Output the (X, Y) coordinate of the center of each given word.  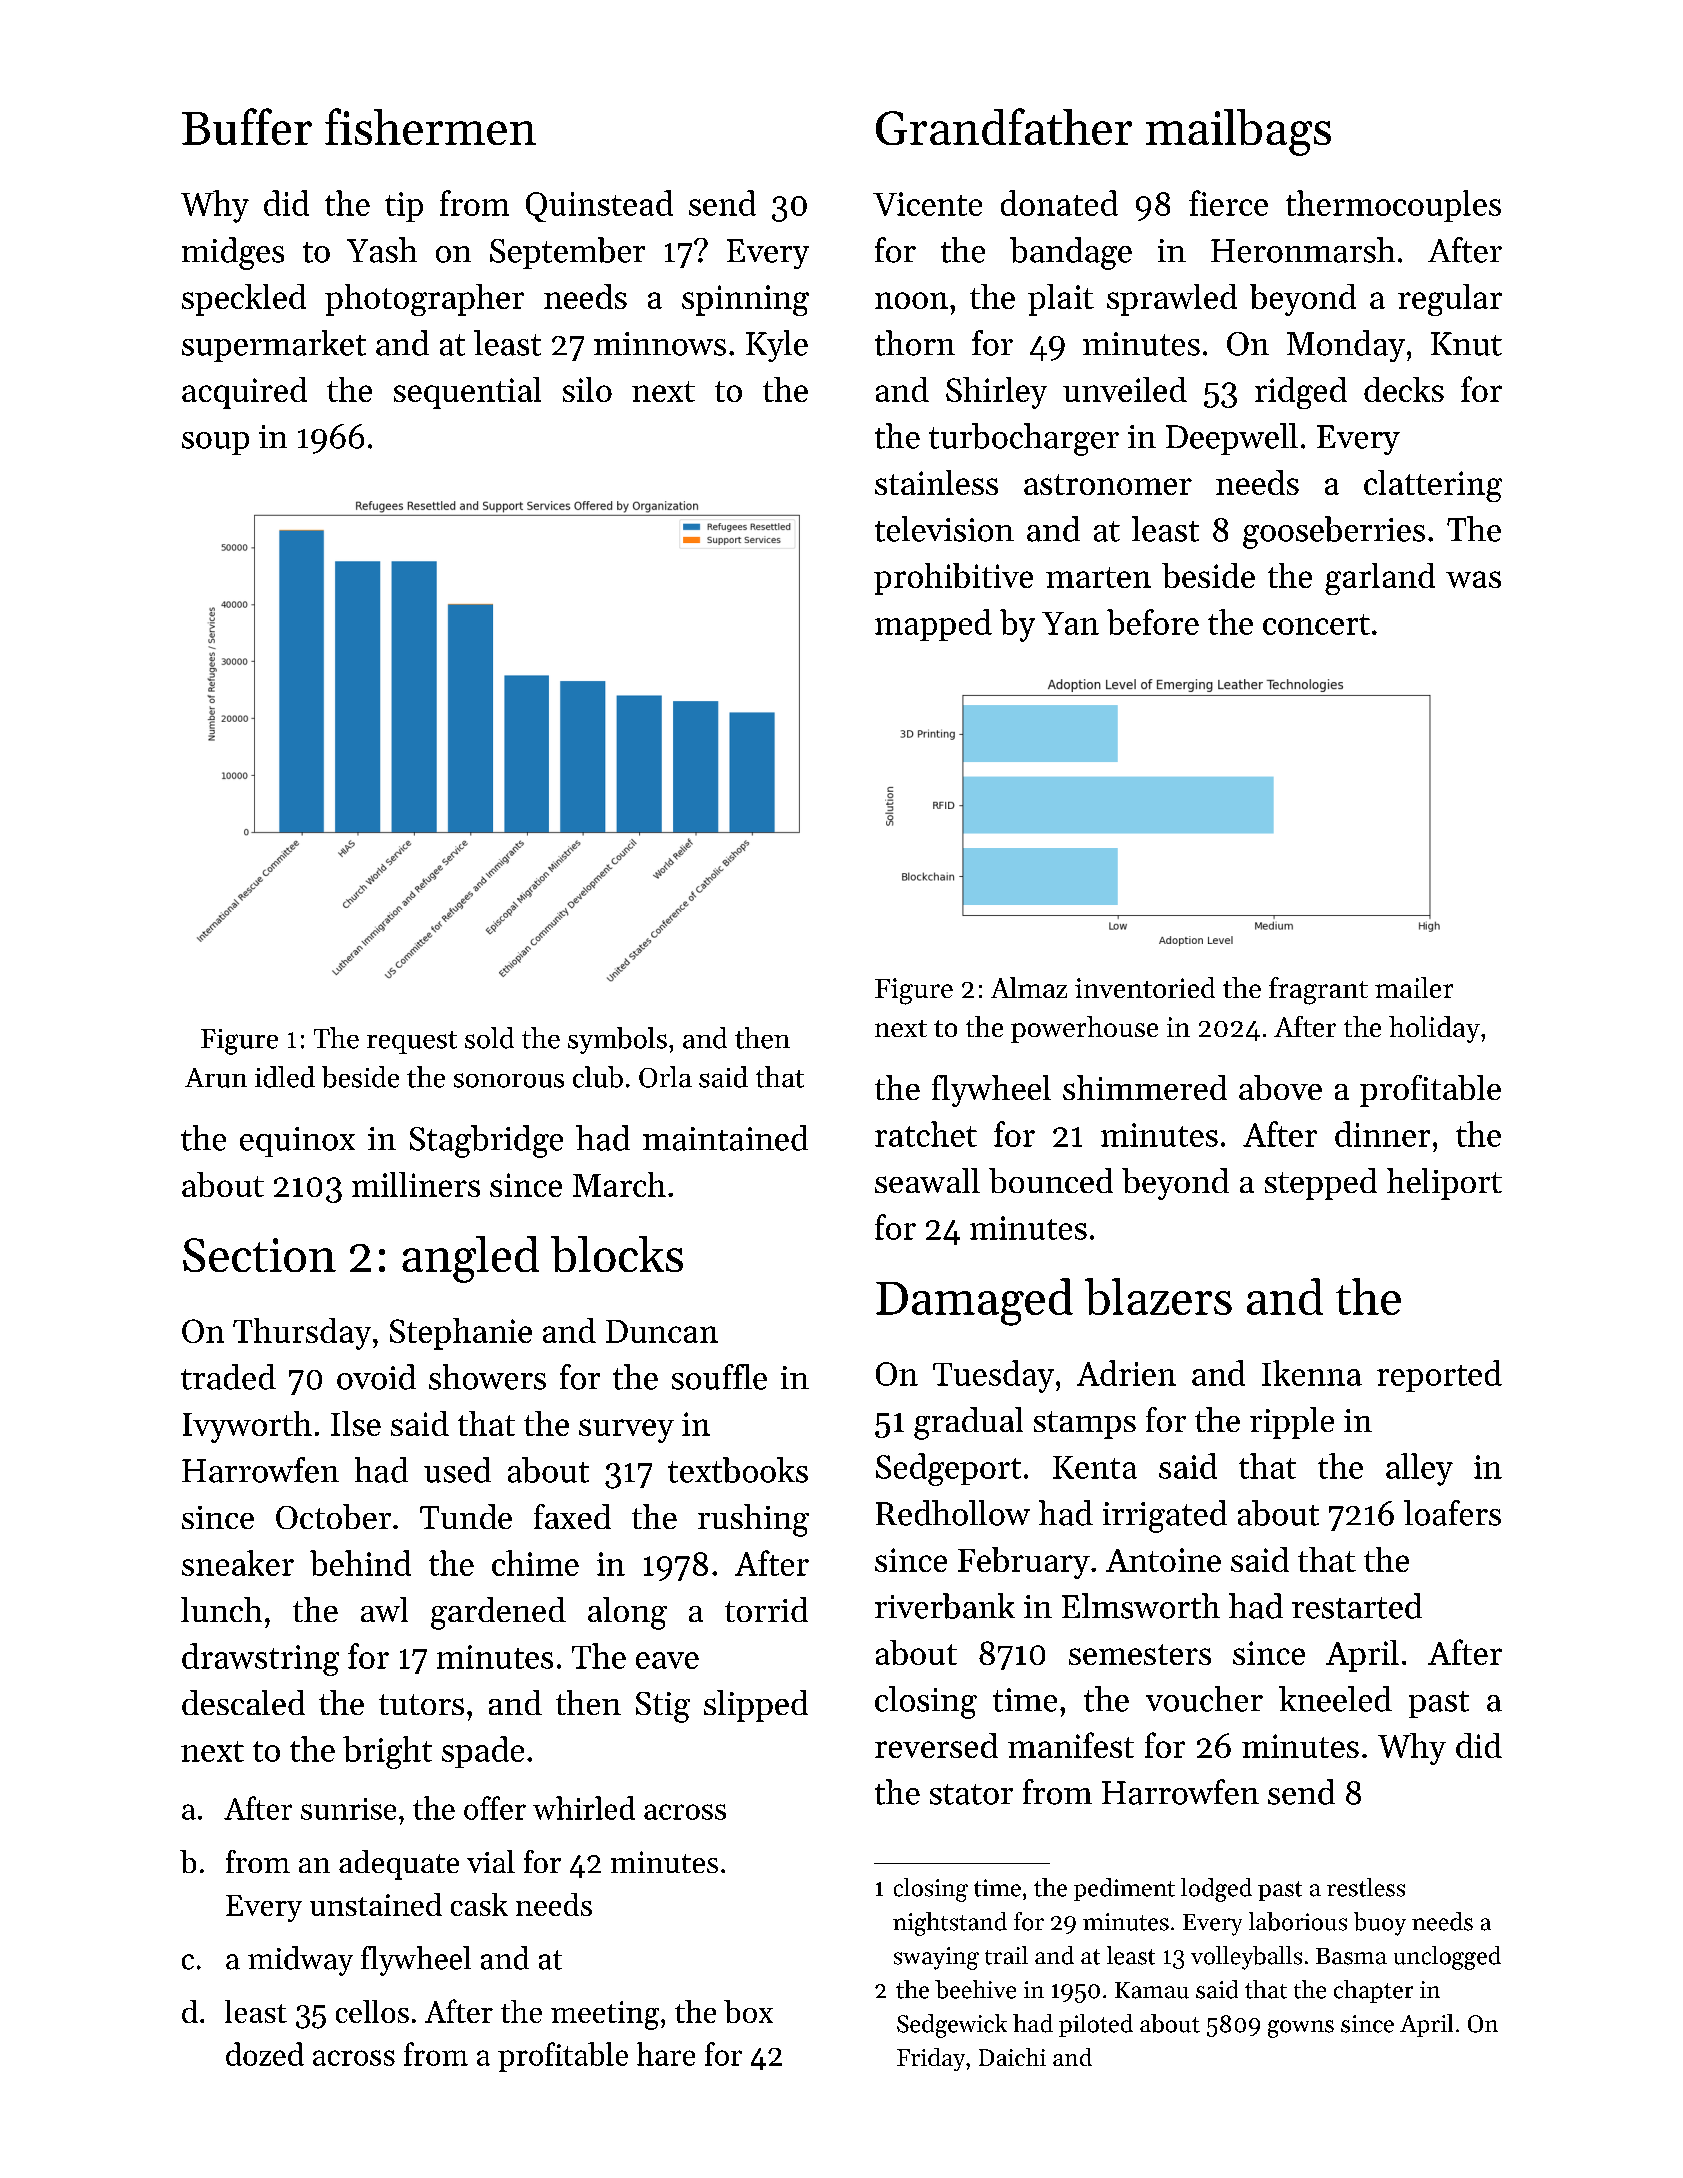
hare (666, 2054)
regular (1450, 300)
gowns (1301, 2029)
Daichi (1012, 2057)
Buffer (247, 126)
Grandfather (1004, 126)
